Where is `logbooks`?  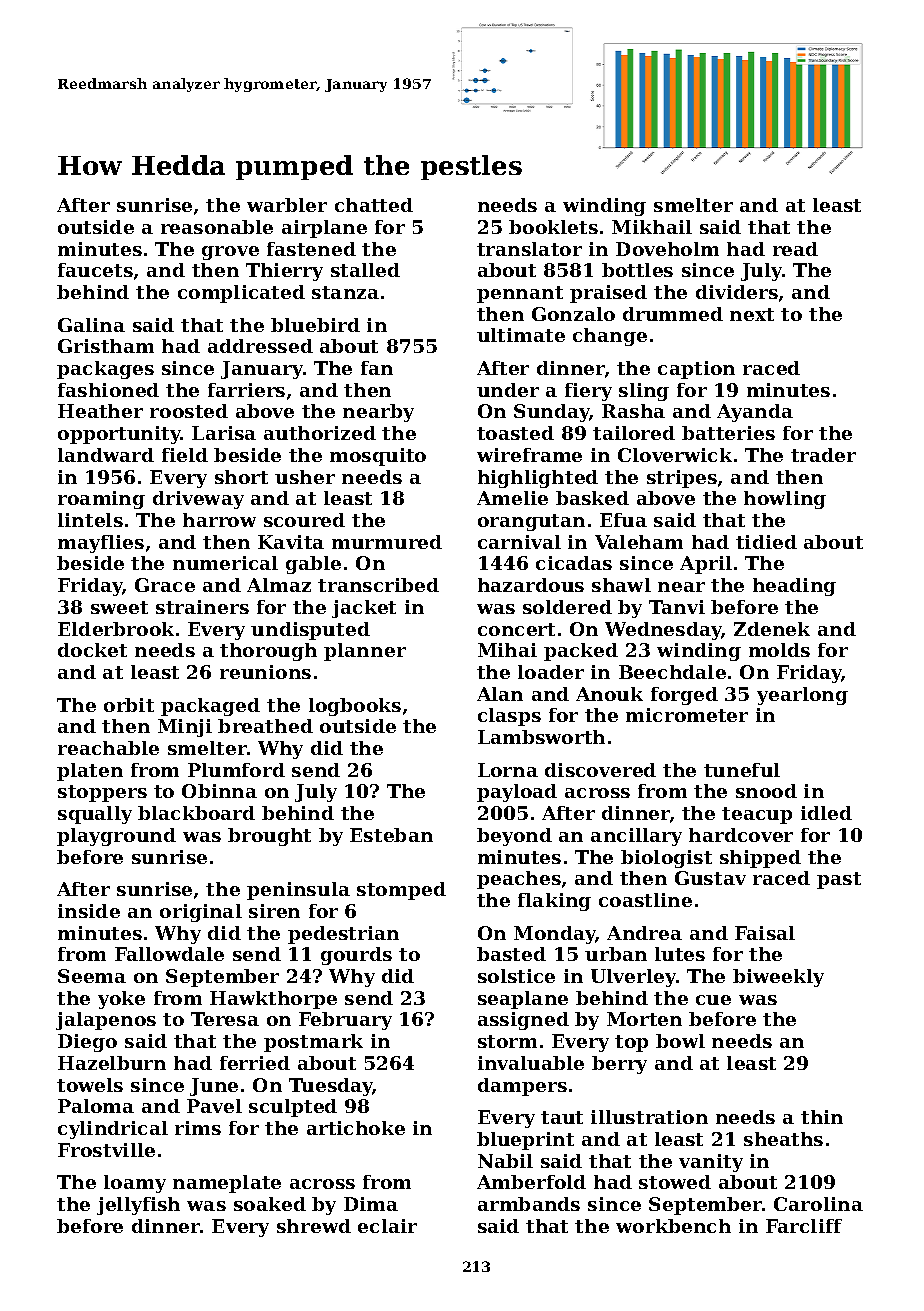
logbooks is located at coordinates (355, 707).
